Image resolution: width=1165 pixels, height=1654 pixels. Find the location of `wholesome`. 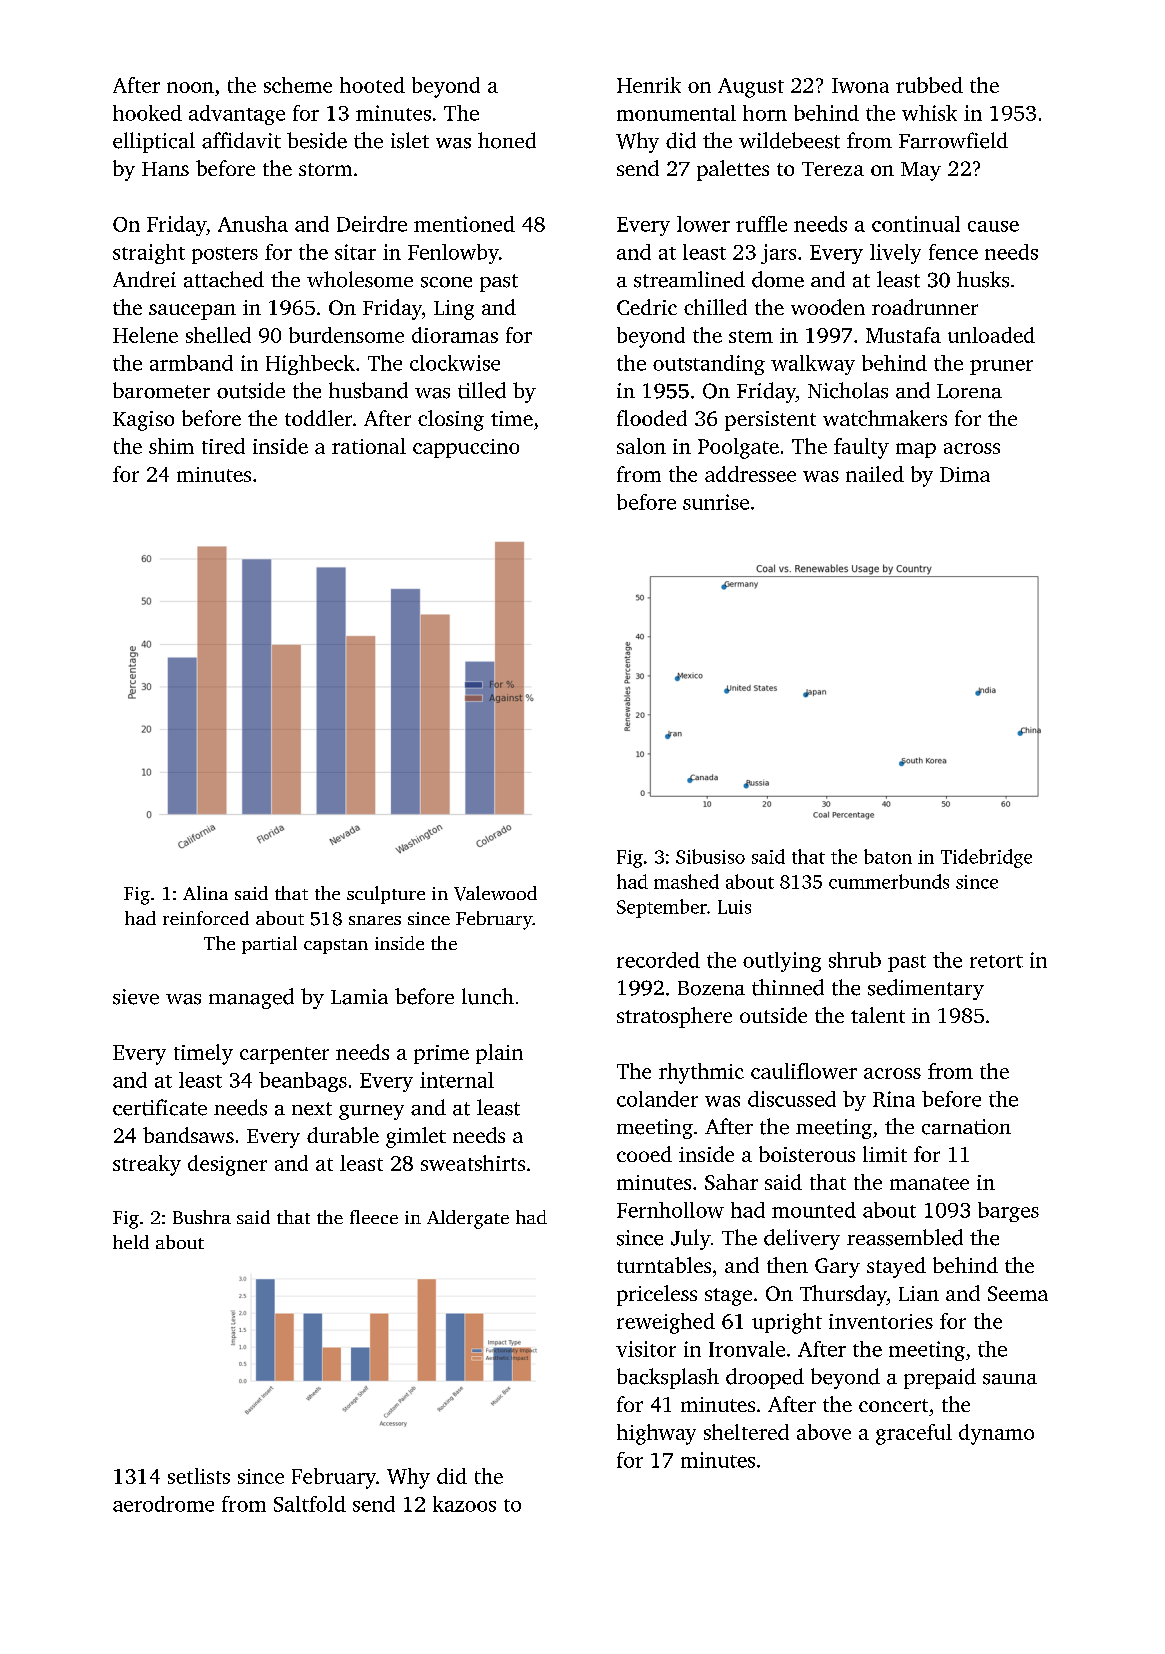

wholesome is located at coordinates (360, 279).
